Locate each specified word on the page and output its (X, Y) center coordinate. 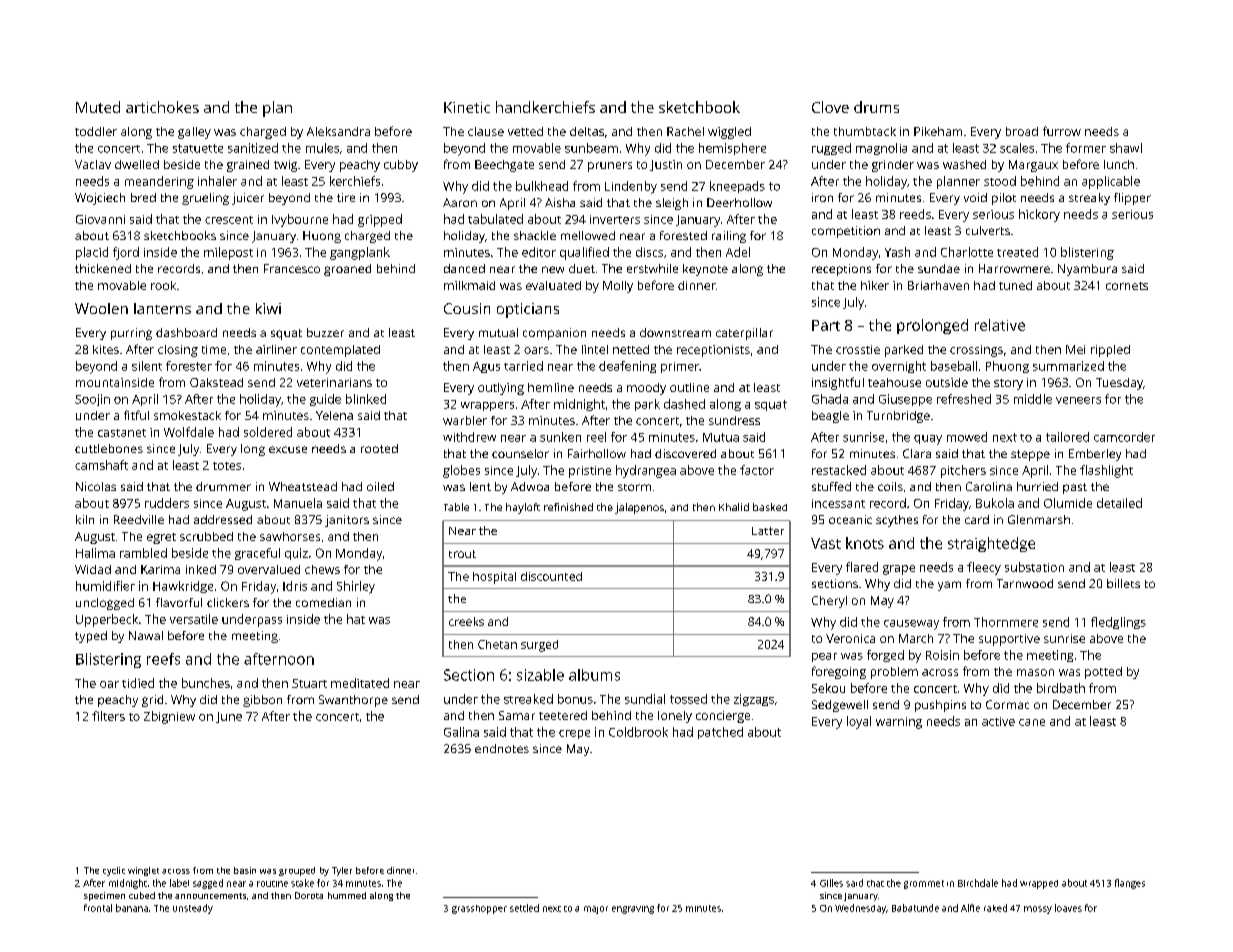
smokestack (187, 415)
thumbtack (865, 131)
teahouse (894, 382)
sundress (734, 420)
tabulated (495, 219)
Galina (461, 732)
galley (194, 133)
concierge (723, 717)
